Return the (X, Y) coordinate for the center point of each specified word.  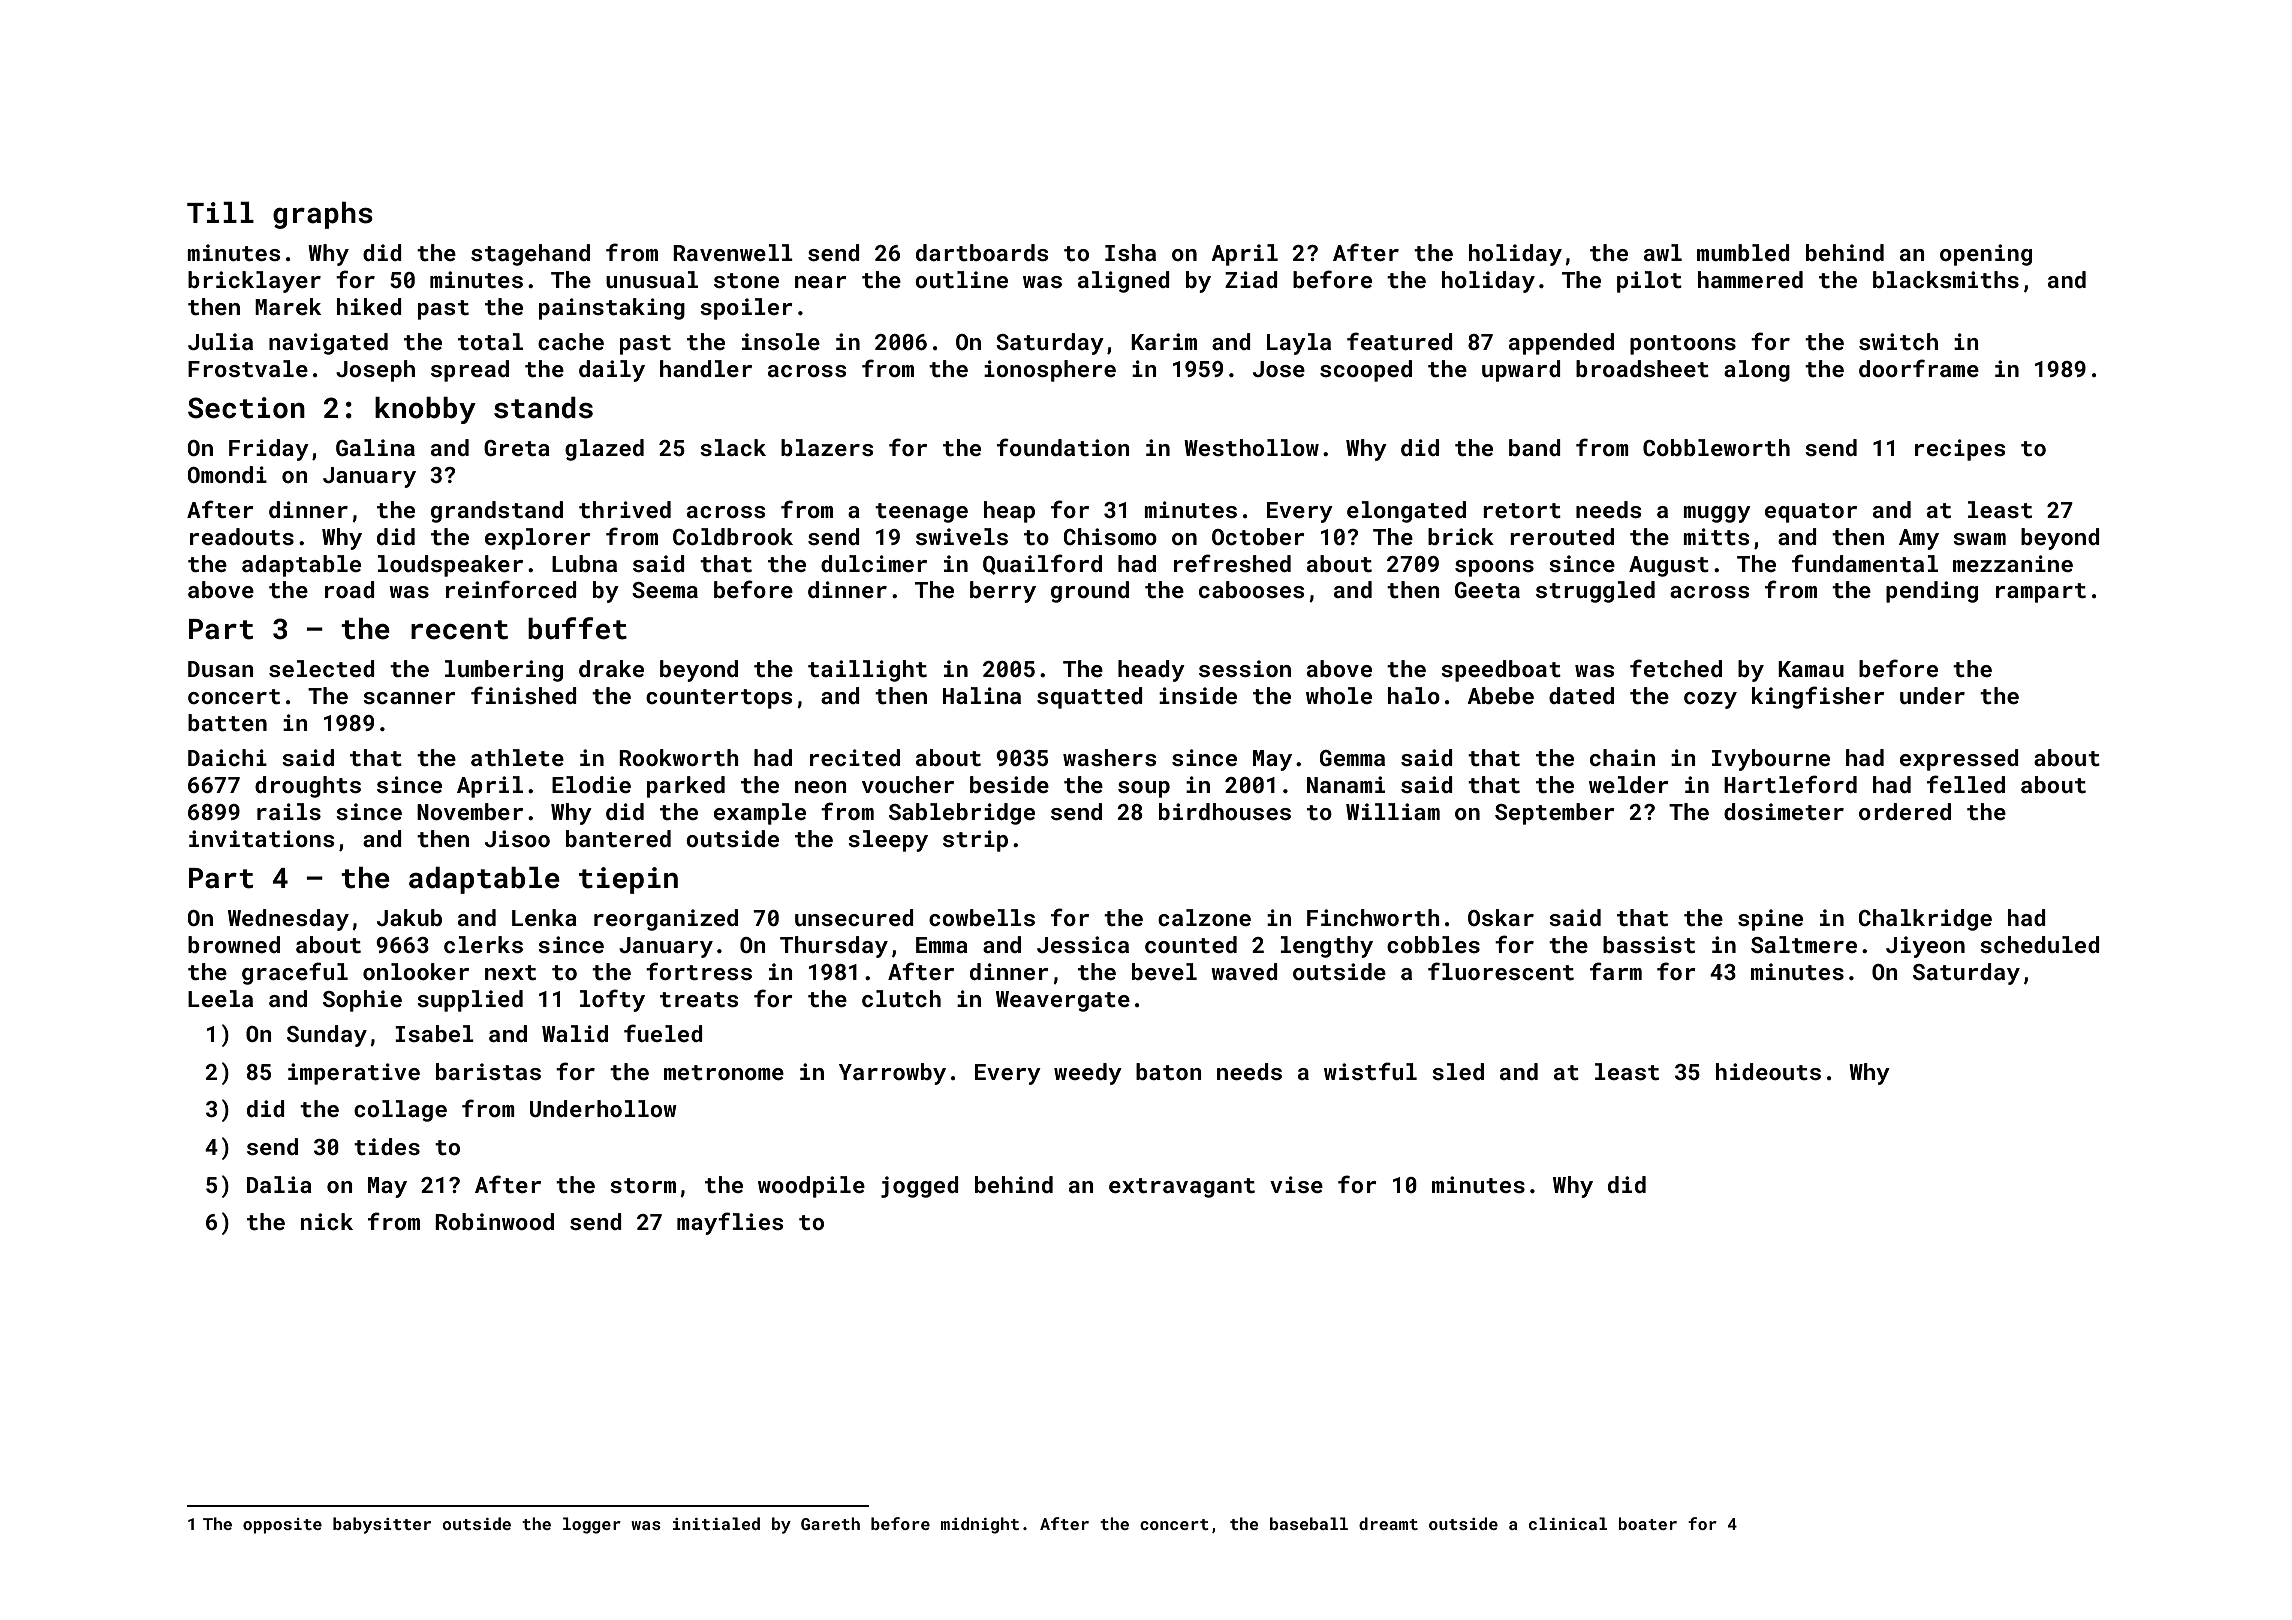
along (1757, 371)
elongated (1406, 512)
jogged (920, 1187)
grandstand (497, 512)
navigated (328, 344)
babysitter (382, 1525)
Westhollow (1251, 447)
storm (643, 1185)
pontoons (1683, 345)
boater (1648, 1523)
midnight (980, 1525)
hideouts (1768, 1071)
